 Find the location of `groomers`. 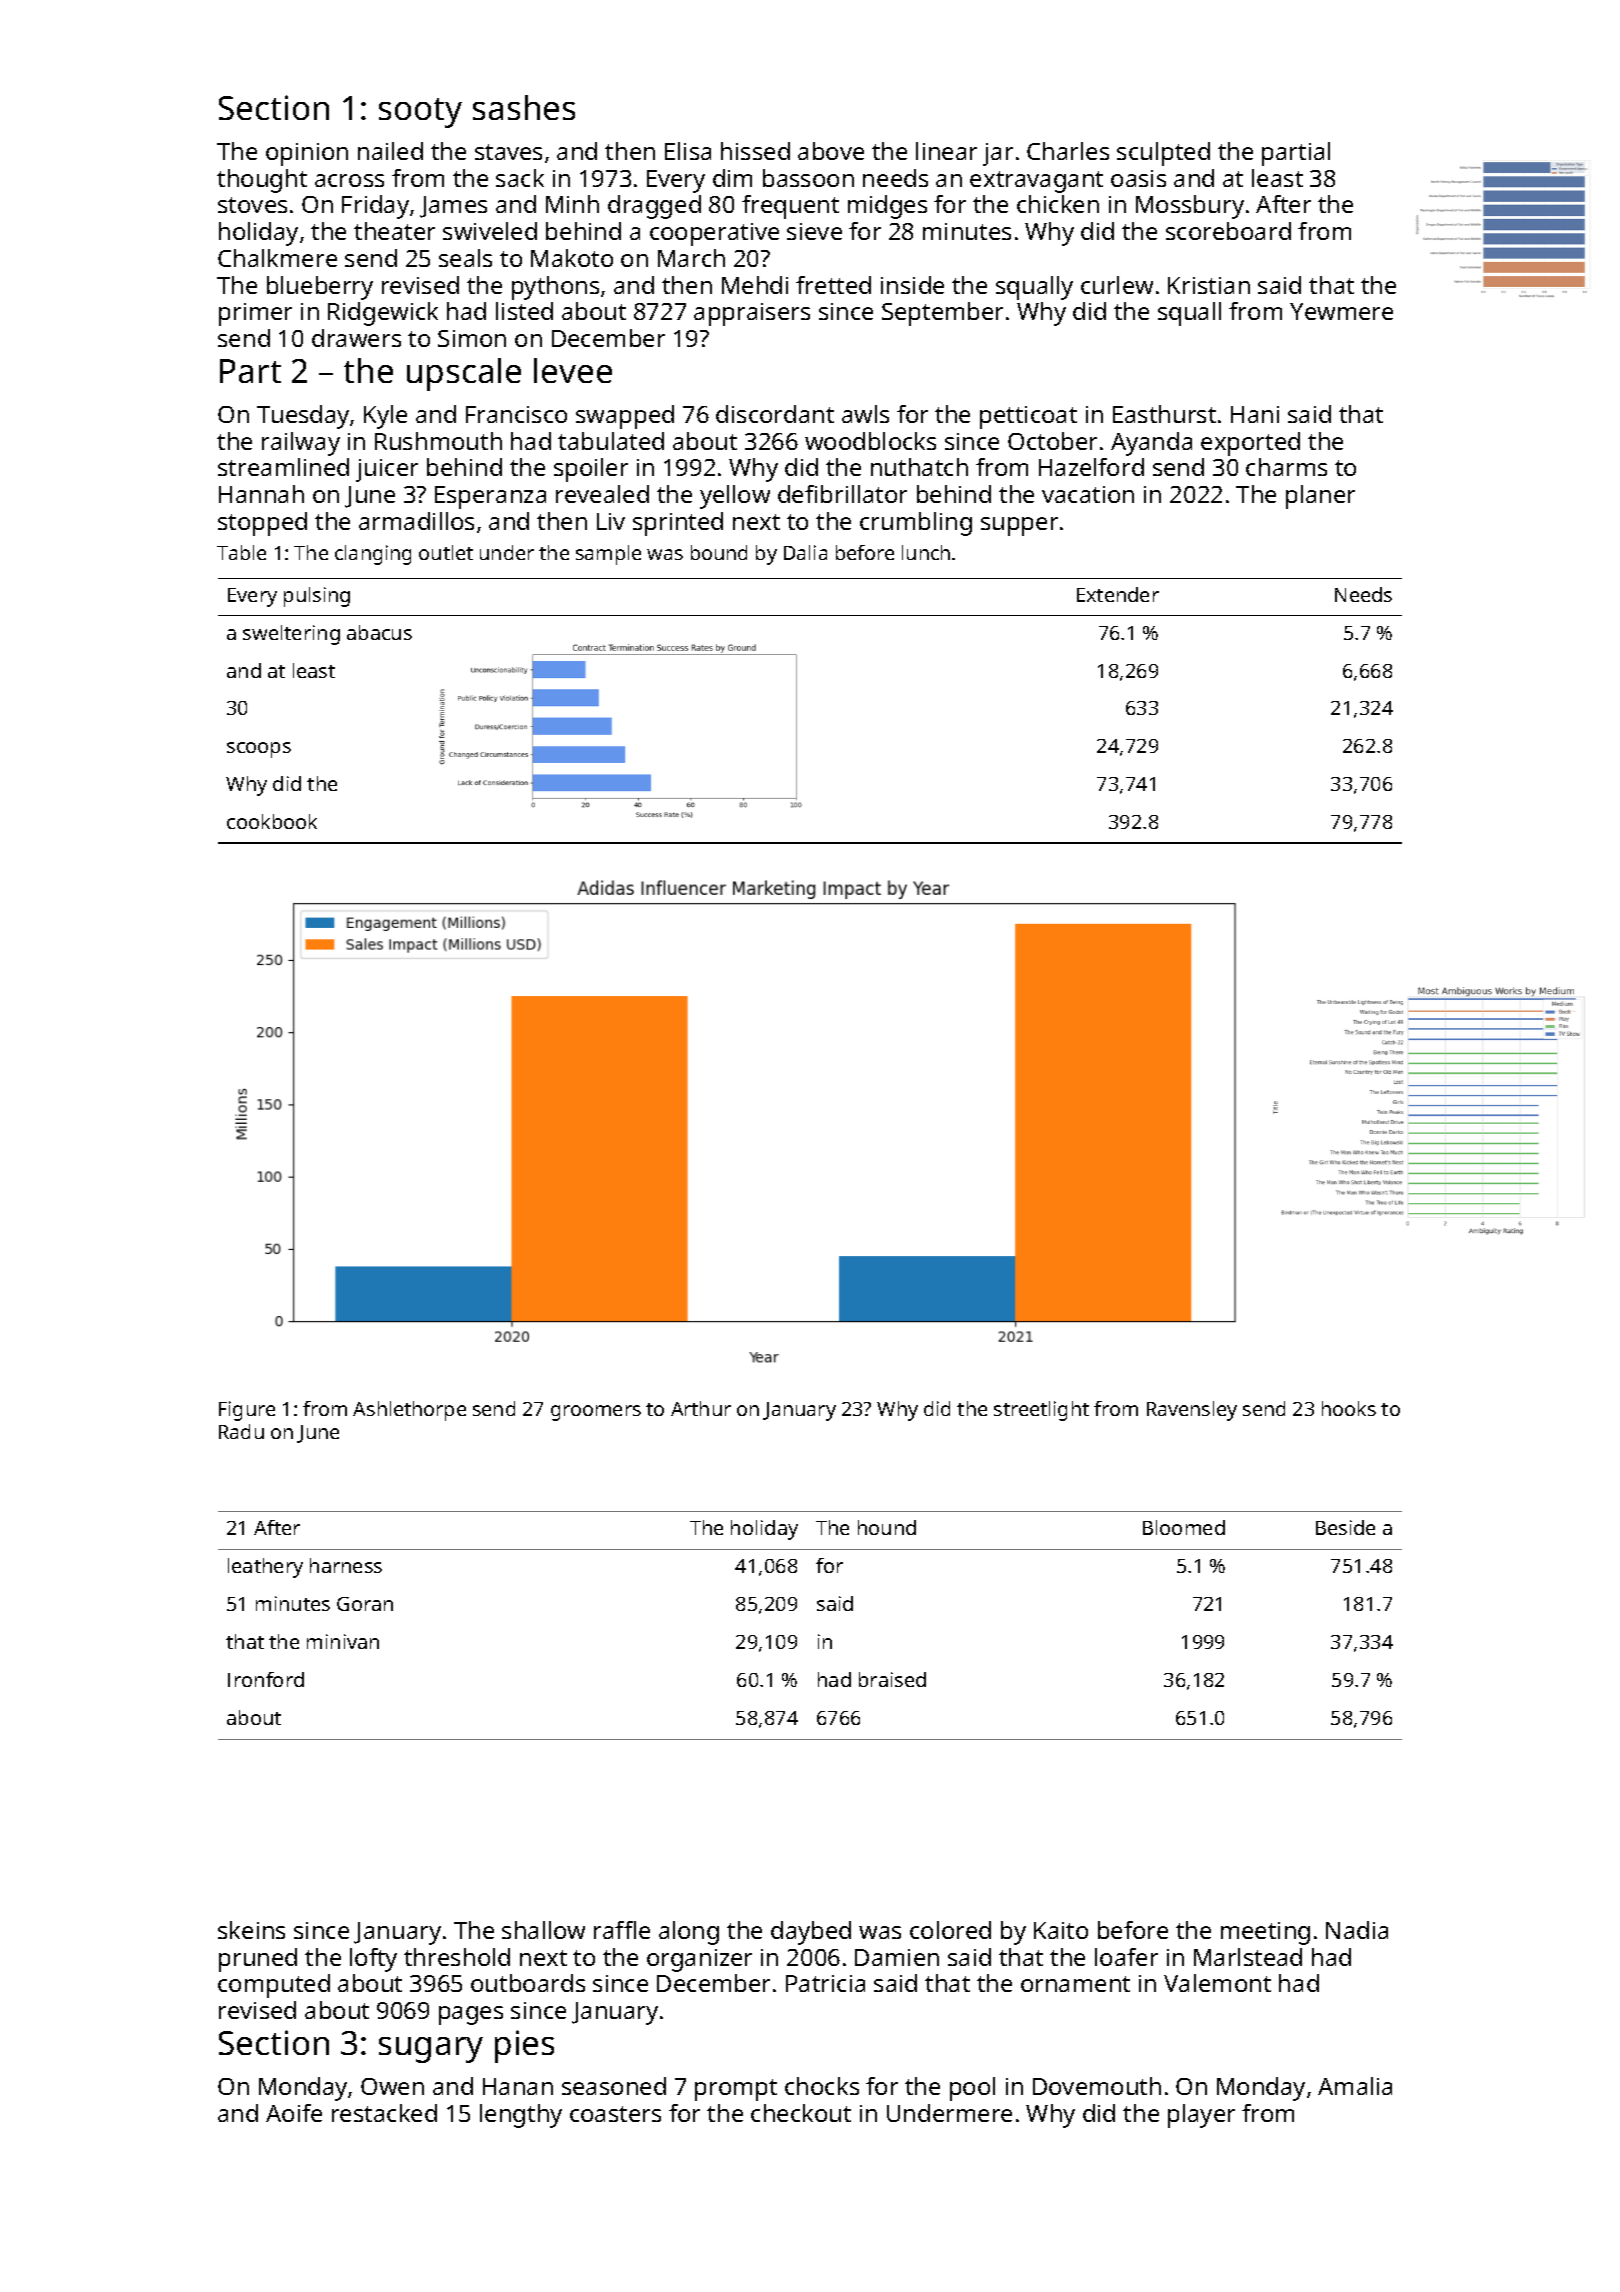

groomers is located at coordinates (596, 1413).
